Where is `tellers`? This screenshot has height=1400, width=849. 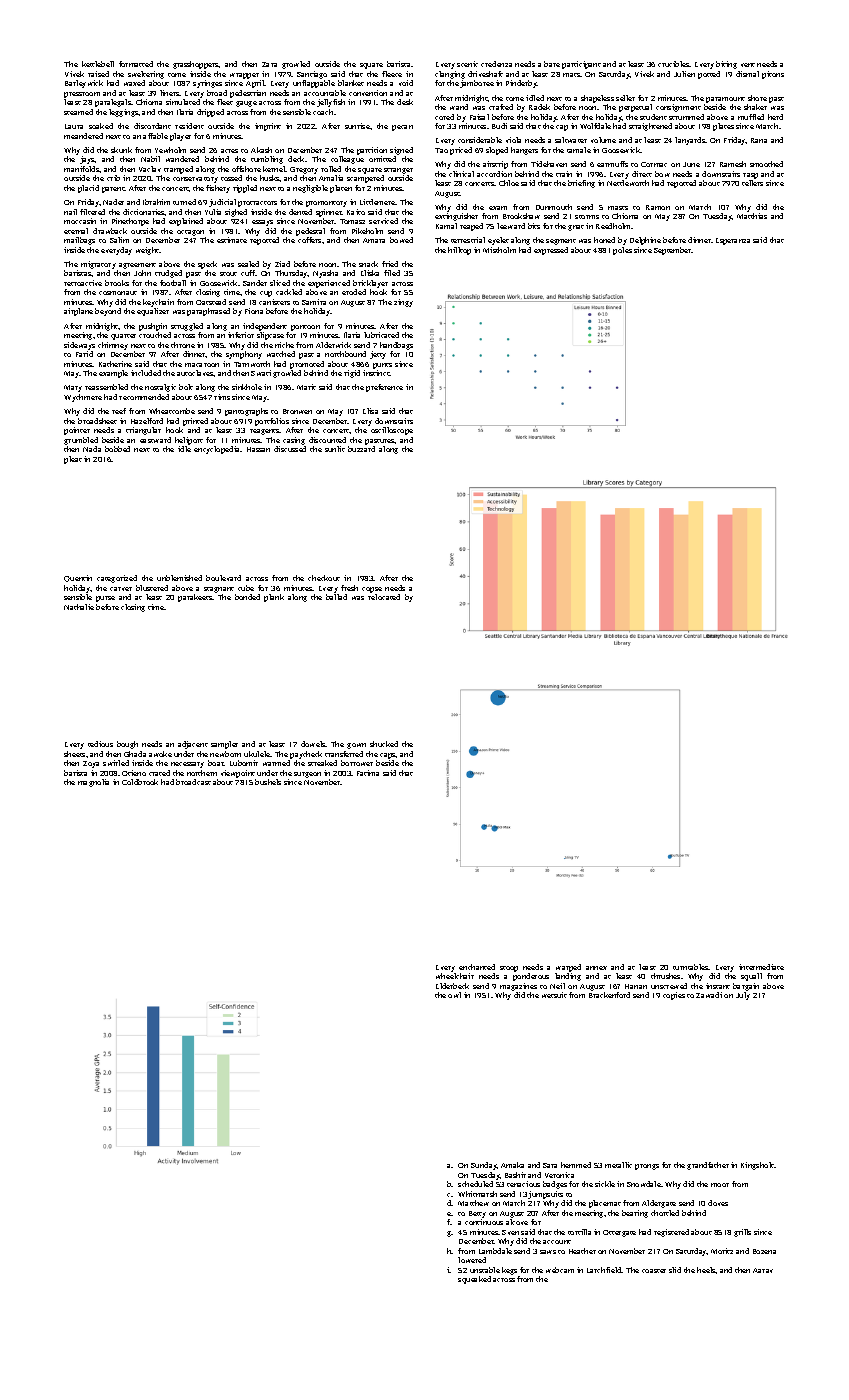
tellers is located at coordinates (752, 183).
